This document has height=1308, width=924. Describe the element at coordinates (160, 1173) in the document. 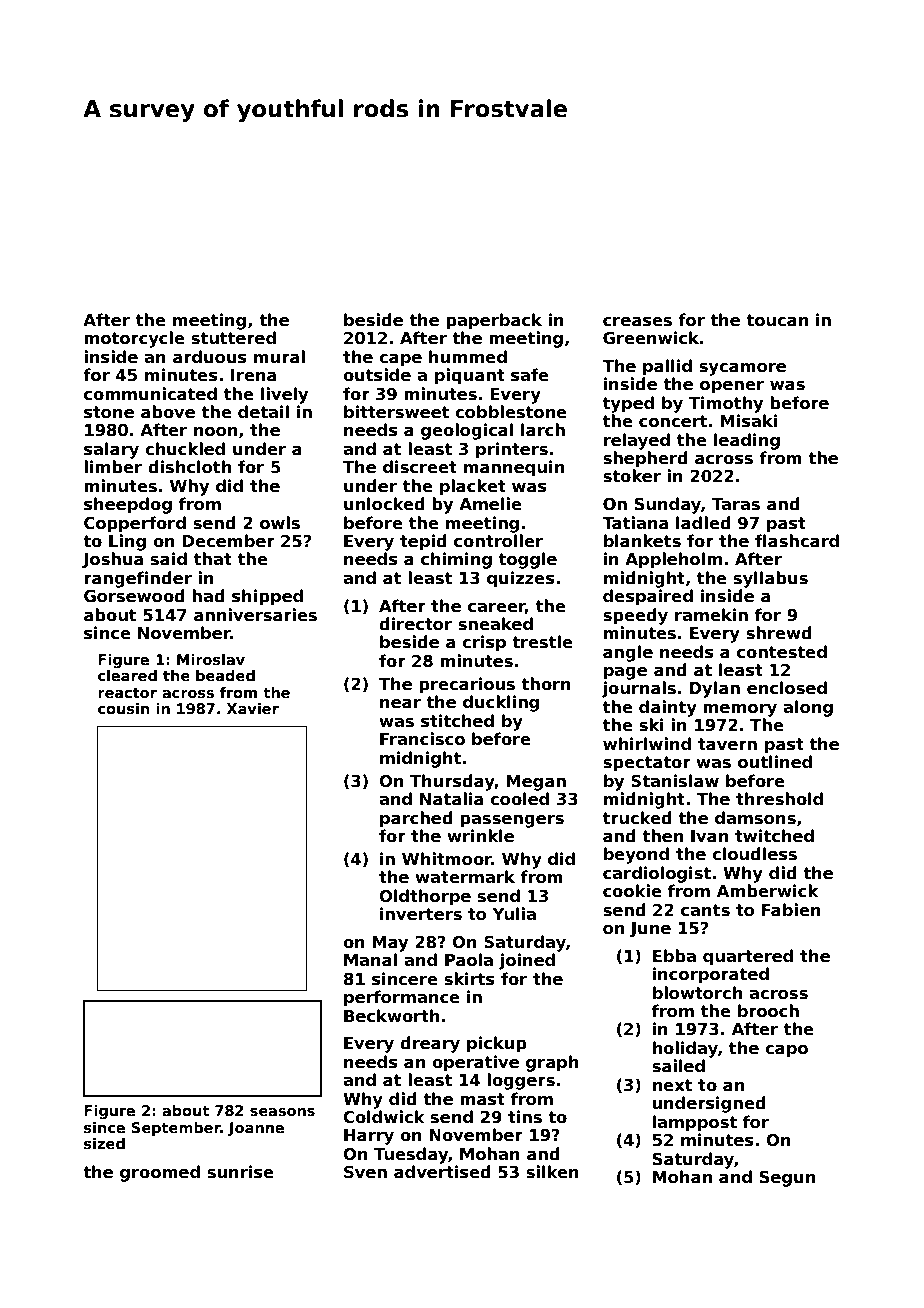

I see `groomed` at that location.
